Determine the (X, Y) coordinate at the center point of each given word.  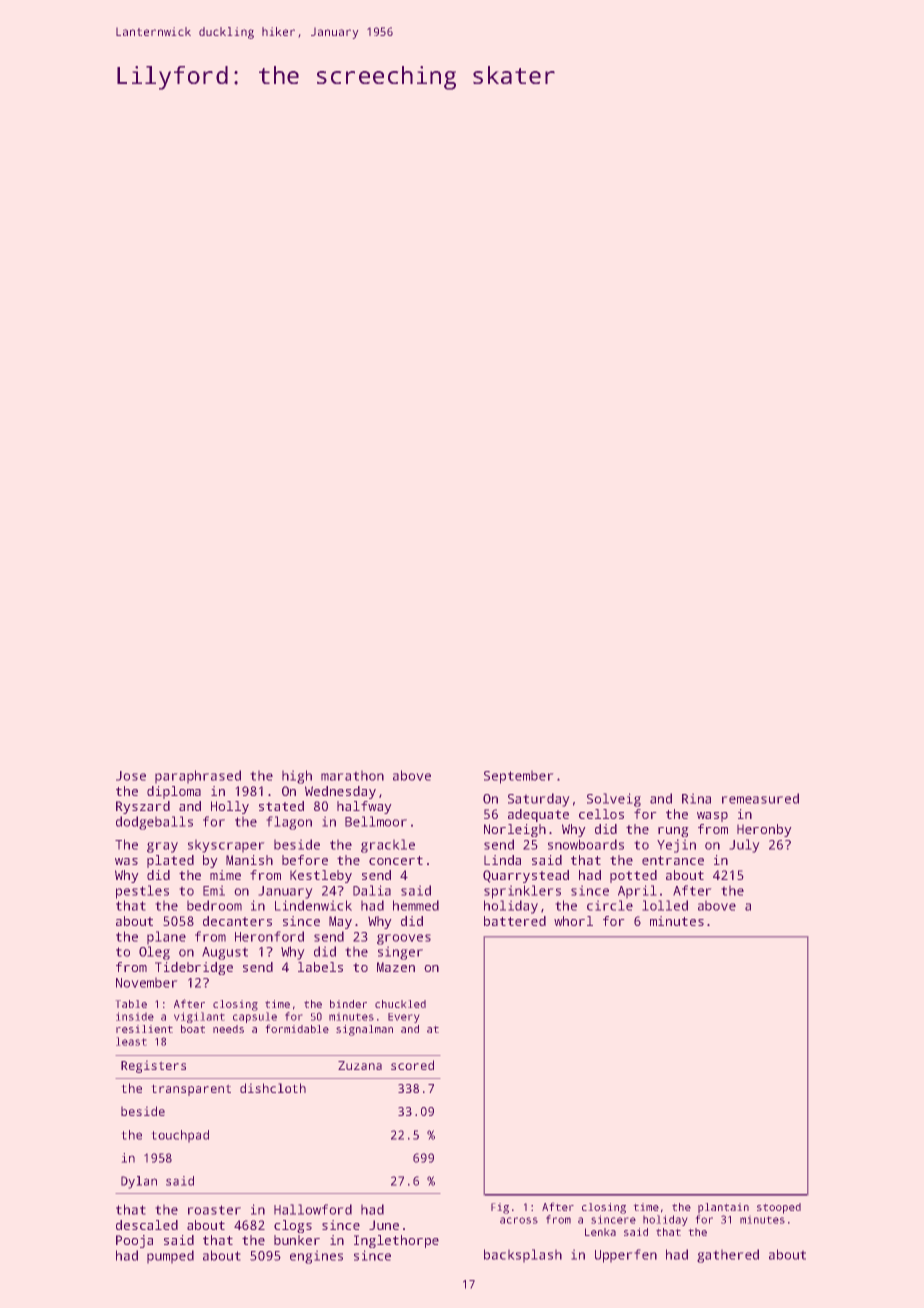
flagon (289, 823)
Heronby (764, 830)
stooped (779, 1208)
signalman (364, 1030)
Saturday (539, 800)
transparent (191, 1090)
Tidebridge (194, 968)
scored (412, 1065)
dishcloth (273, 1088)
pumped (170, 1257)
